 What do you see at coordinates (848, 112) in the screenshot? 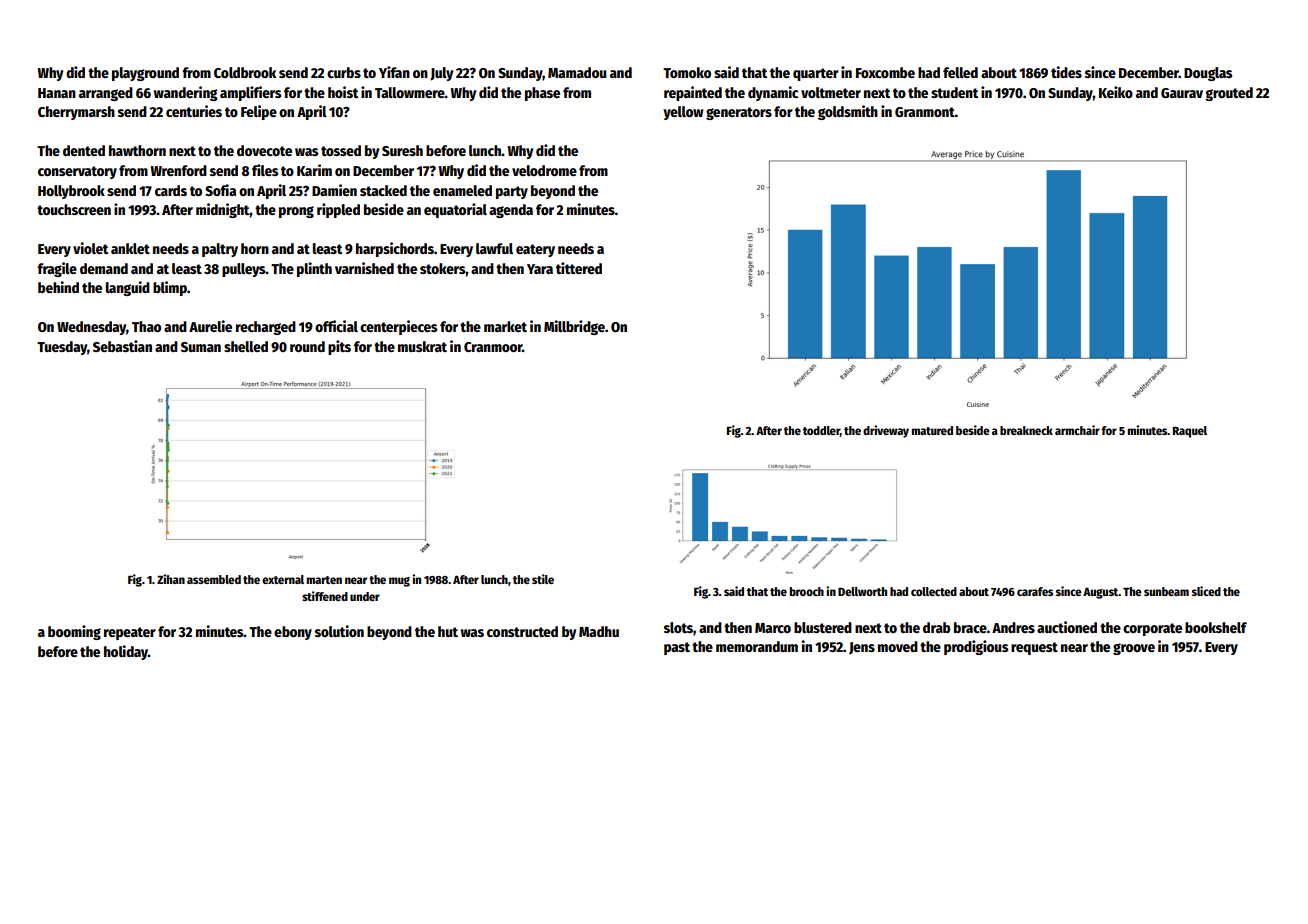
I see `goldsmith` at bounding box center [848, 112].
